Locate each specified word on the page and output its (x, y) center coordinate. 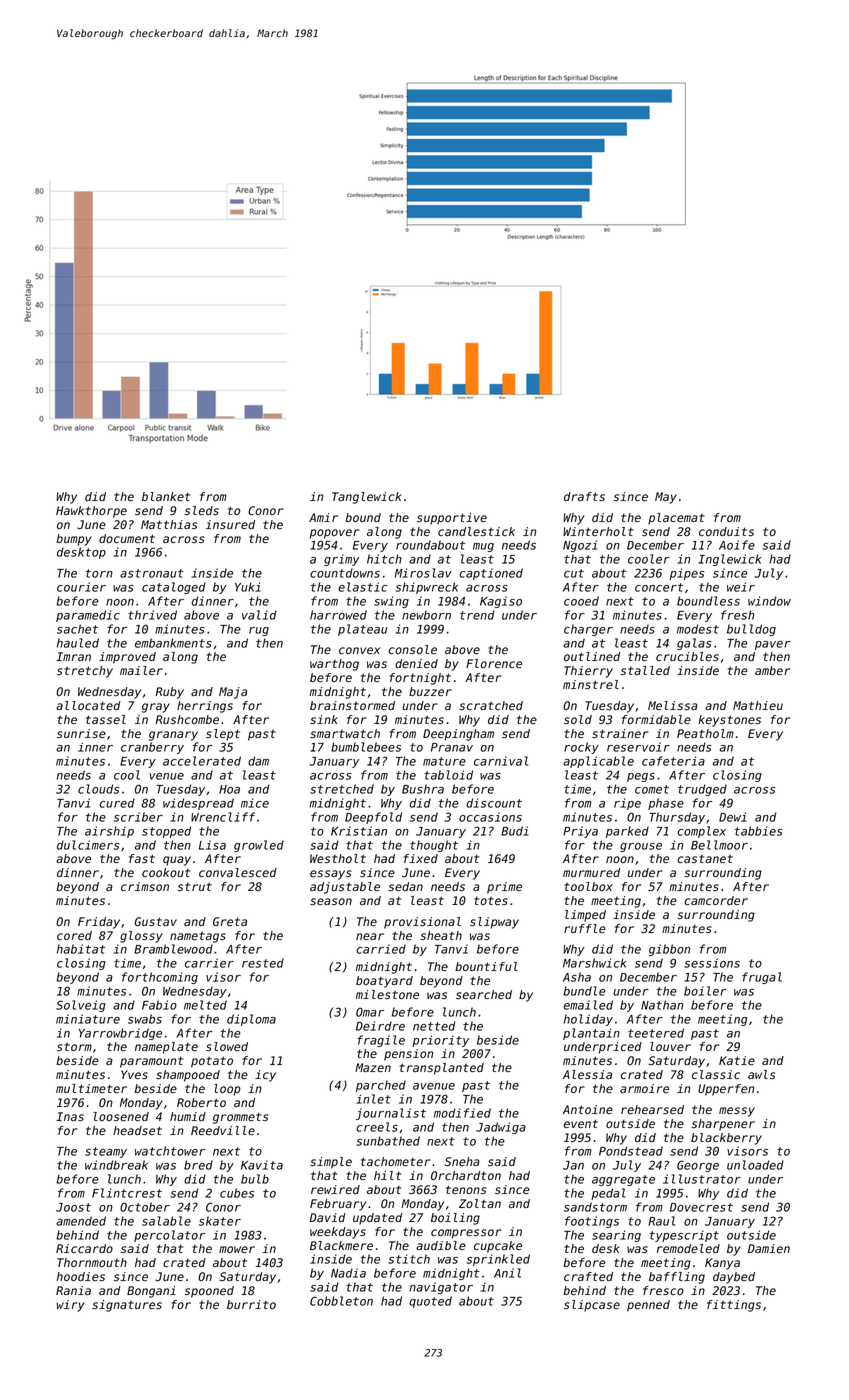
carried (381, 949)
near (370, 936)
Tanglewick (367, 498)
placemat (676, 519)
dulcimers (88, 845)
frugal (762, 978)
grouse (641, 847)
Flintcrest (127, 1193)
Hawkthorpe (91, 512)
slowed (227, 1046)
